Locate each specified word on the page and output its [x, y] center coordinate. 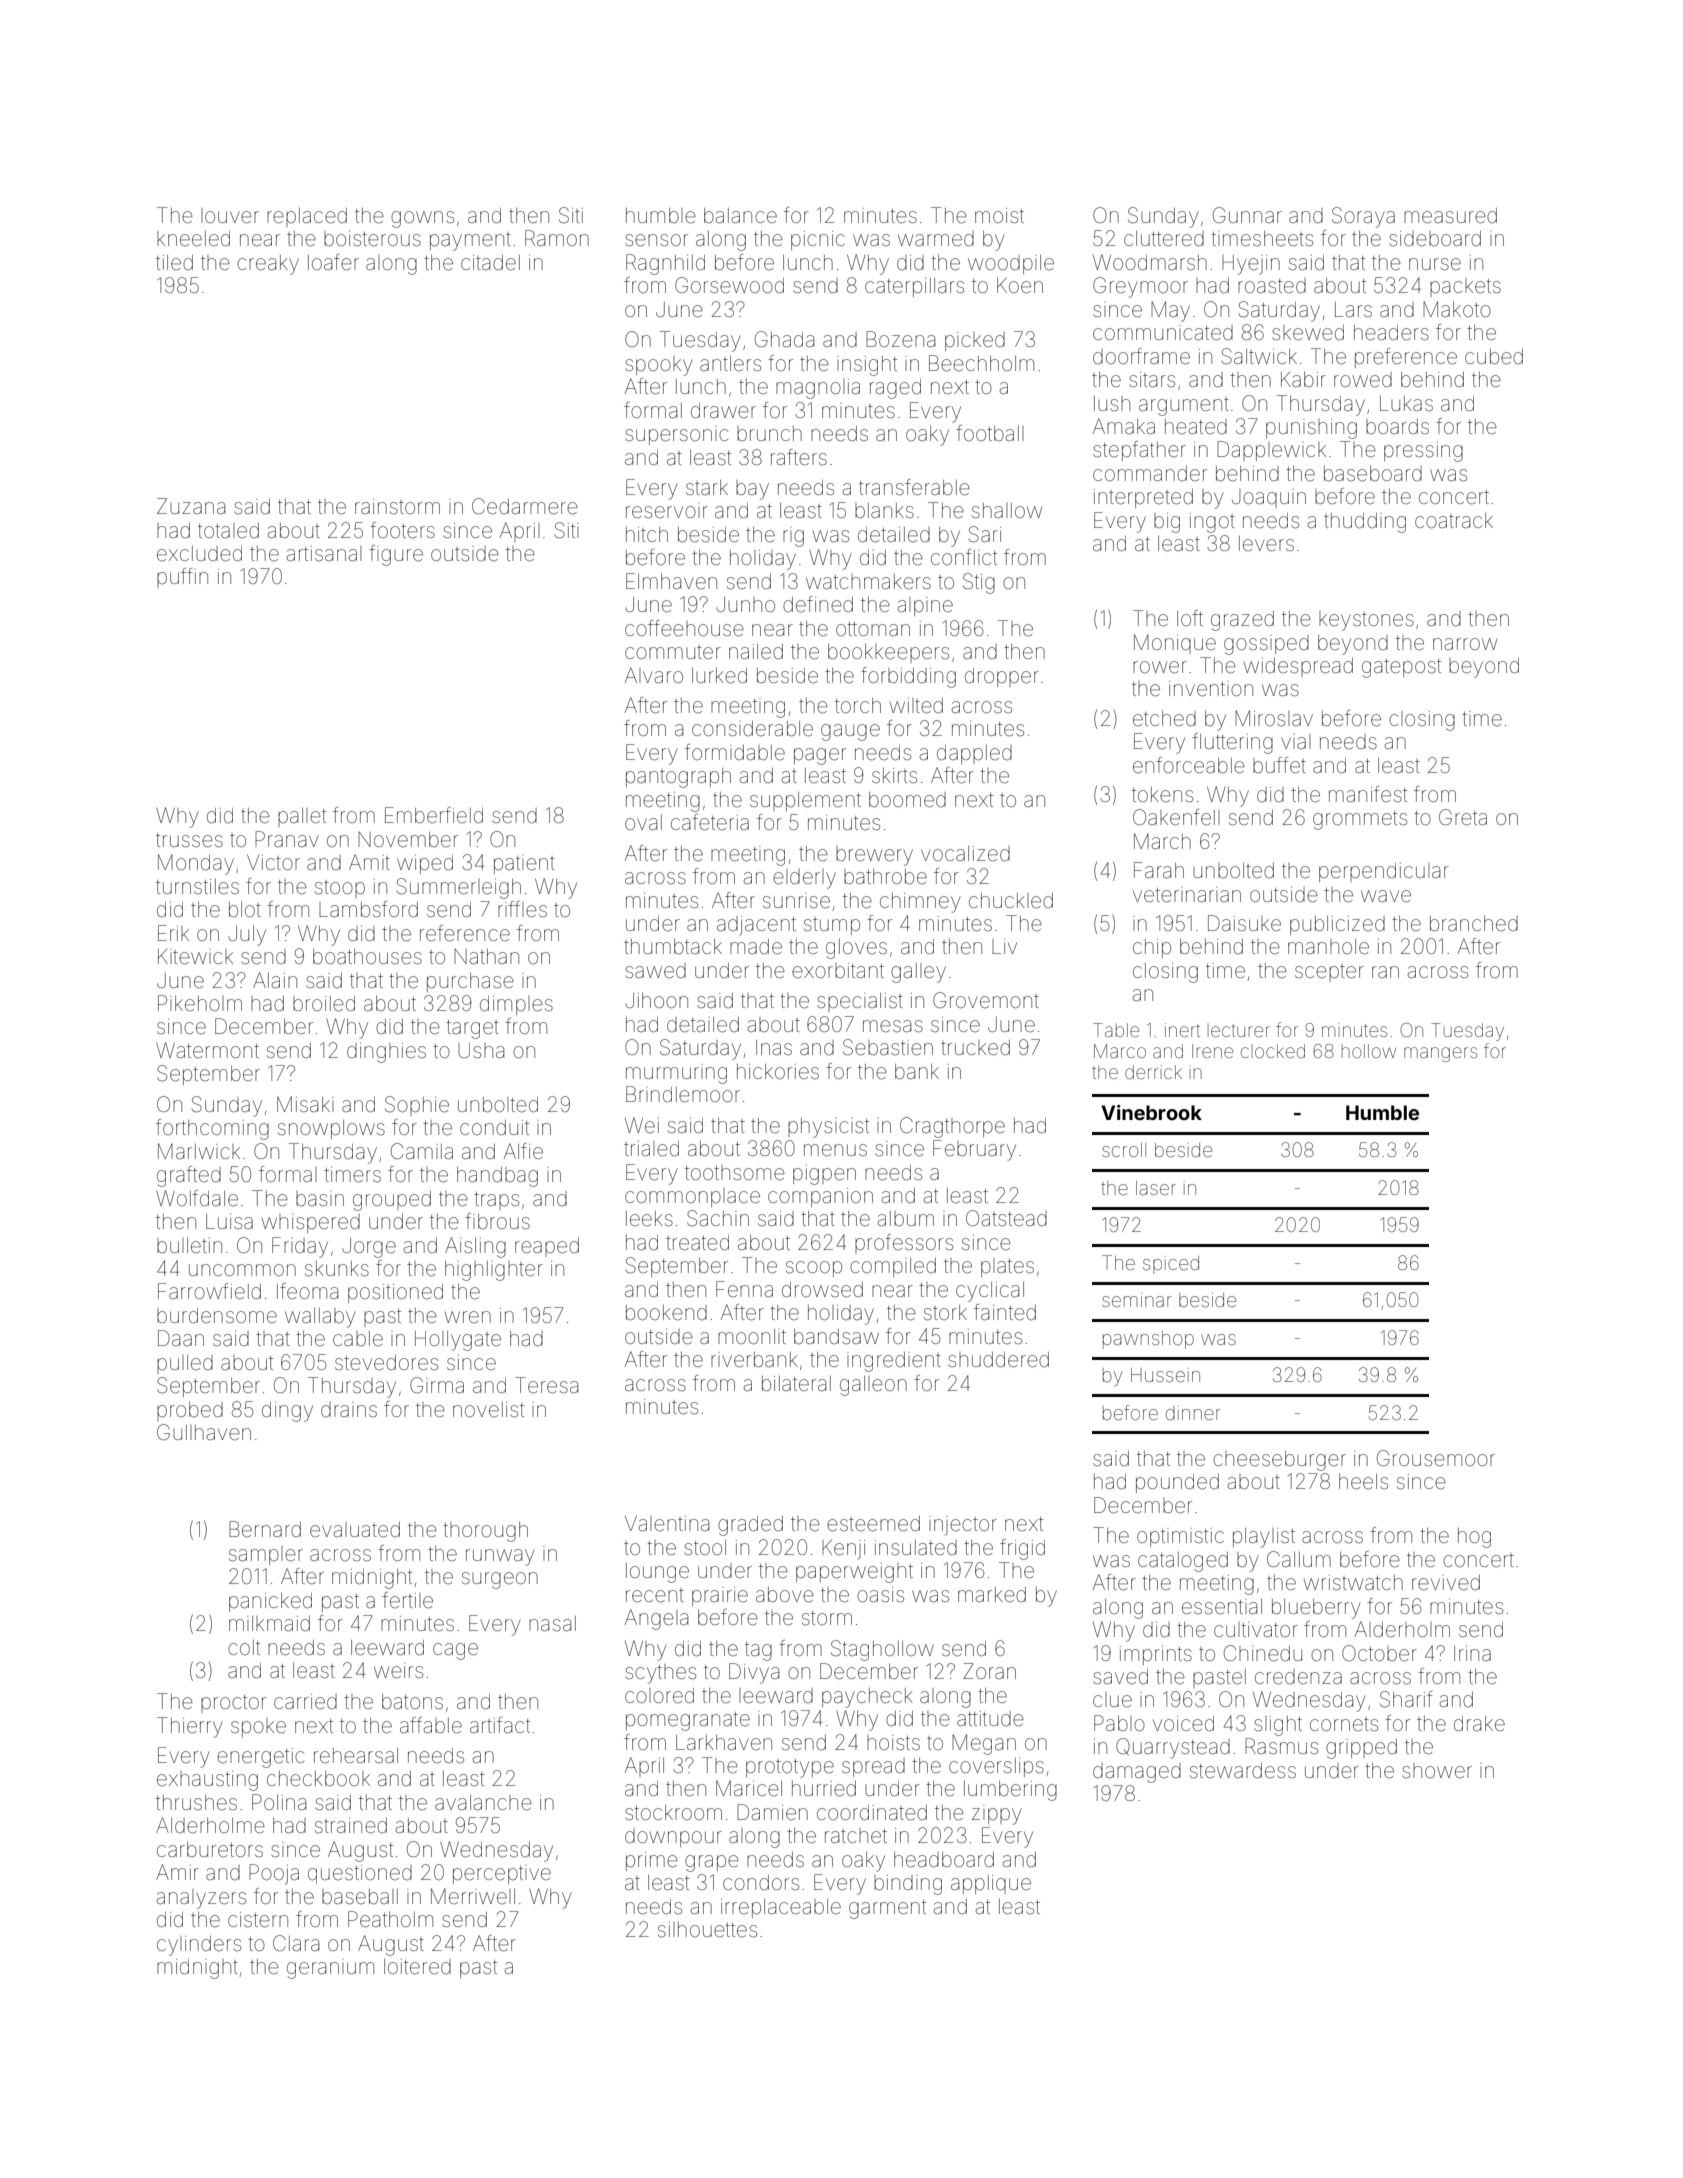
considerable [752, 729]
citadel [490, 262]
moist [999, 215]
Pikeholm [200, 1003]
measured [1450, 216]
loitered [417, 1967]
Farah [1159, 870]
